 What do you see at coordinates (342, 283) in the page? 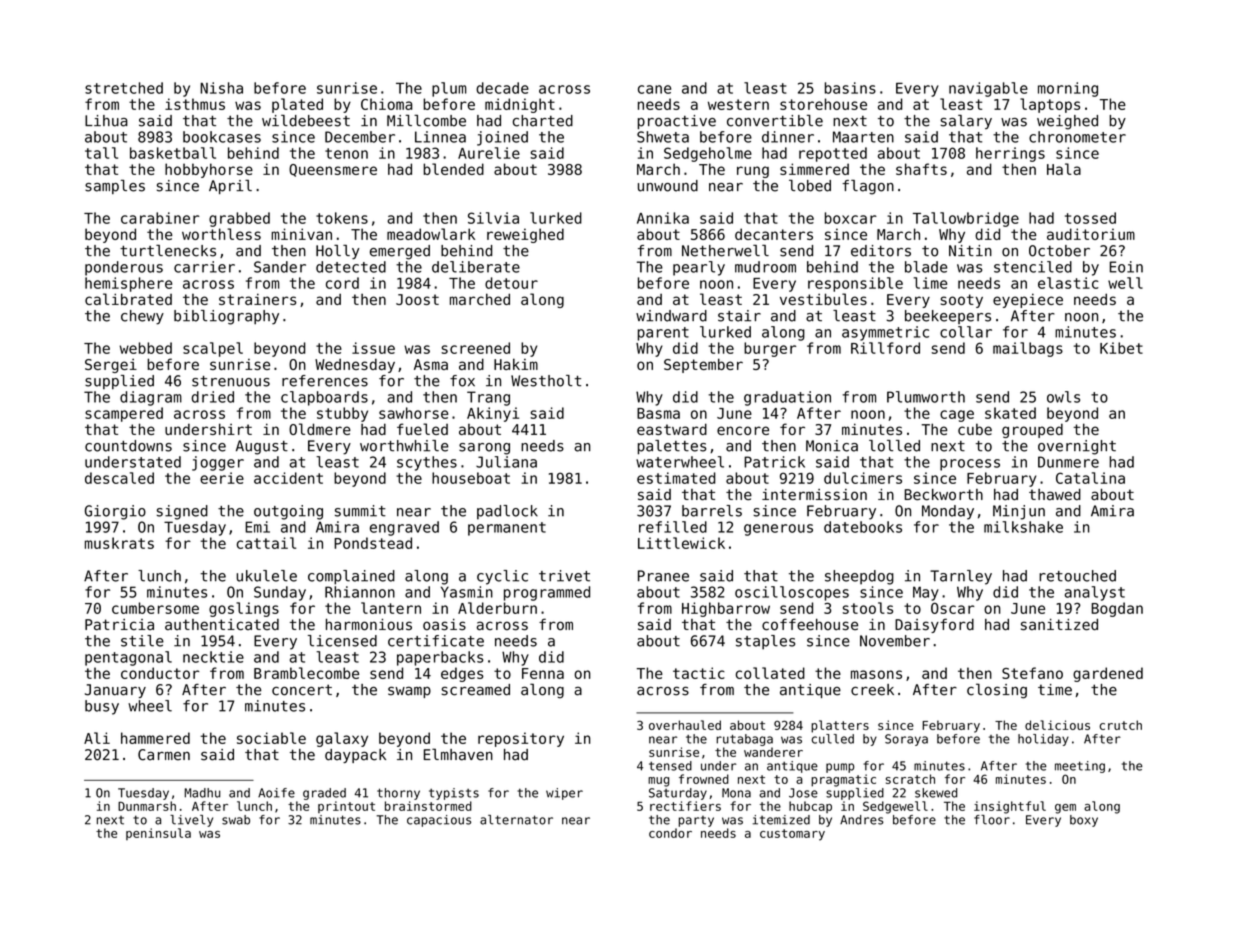
I see `cord` at bounding box center [342, 283].
